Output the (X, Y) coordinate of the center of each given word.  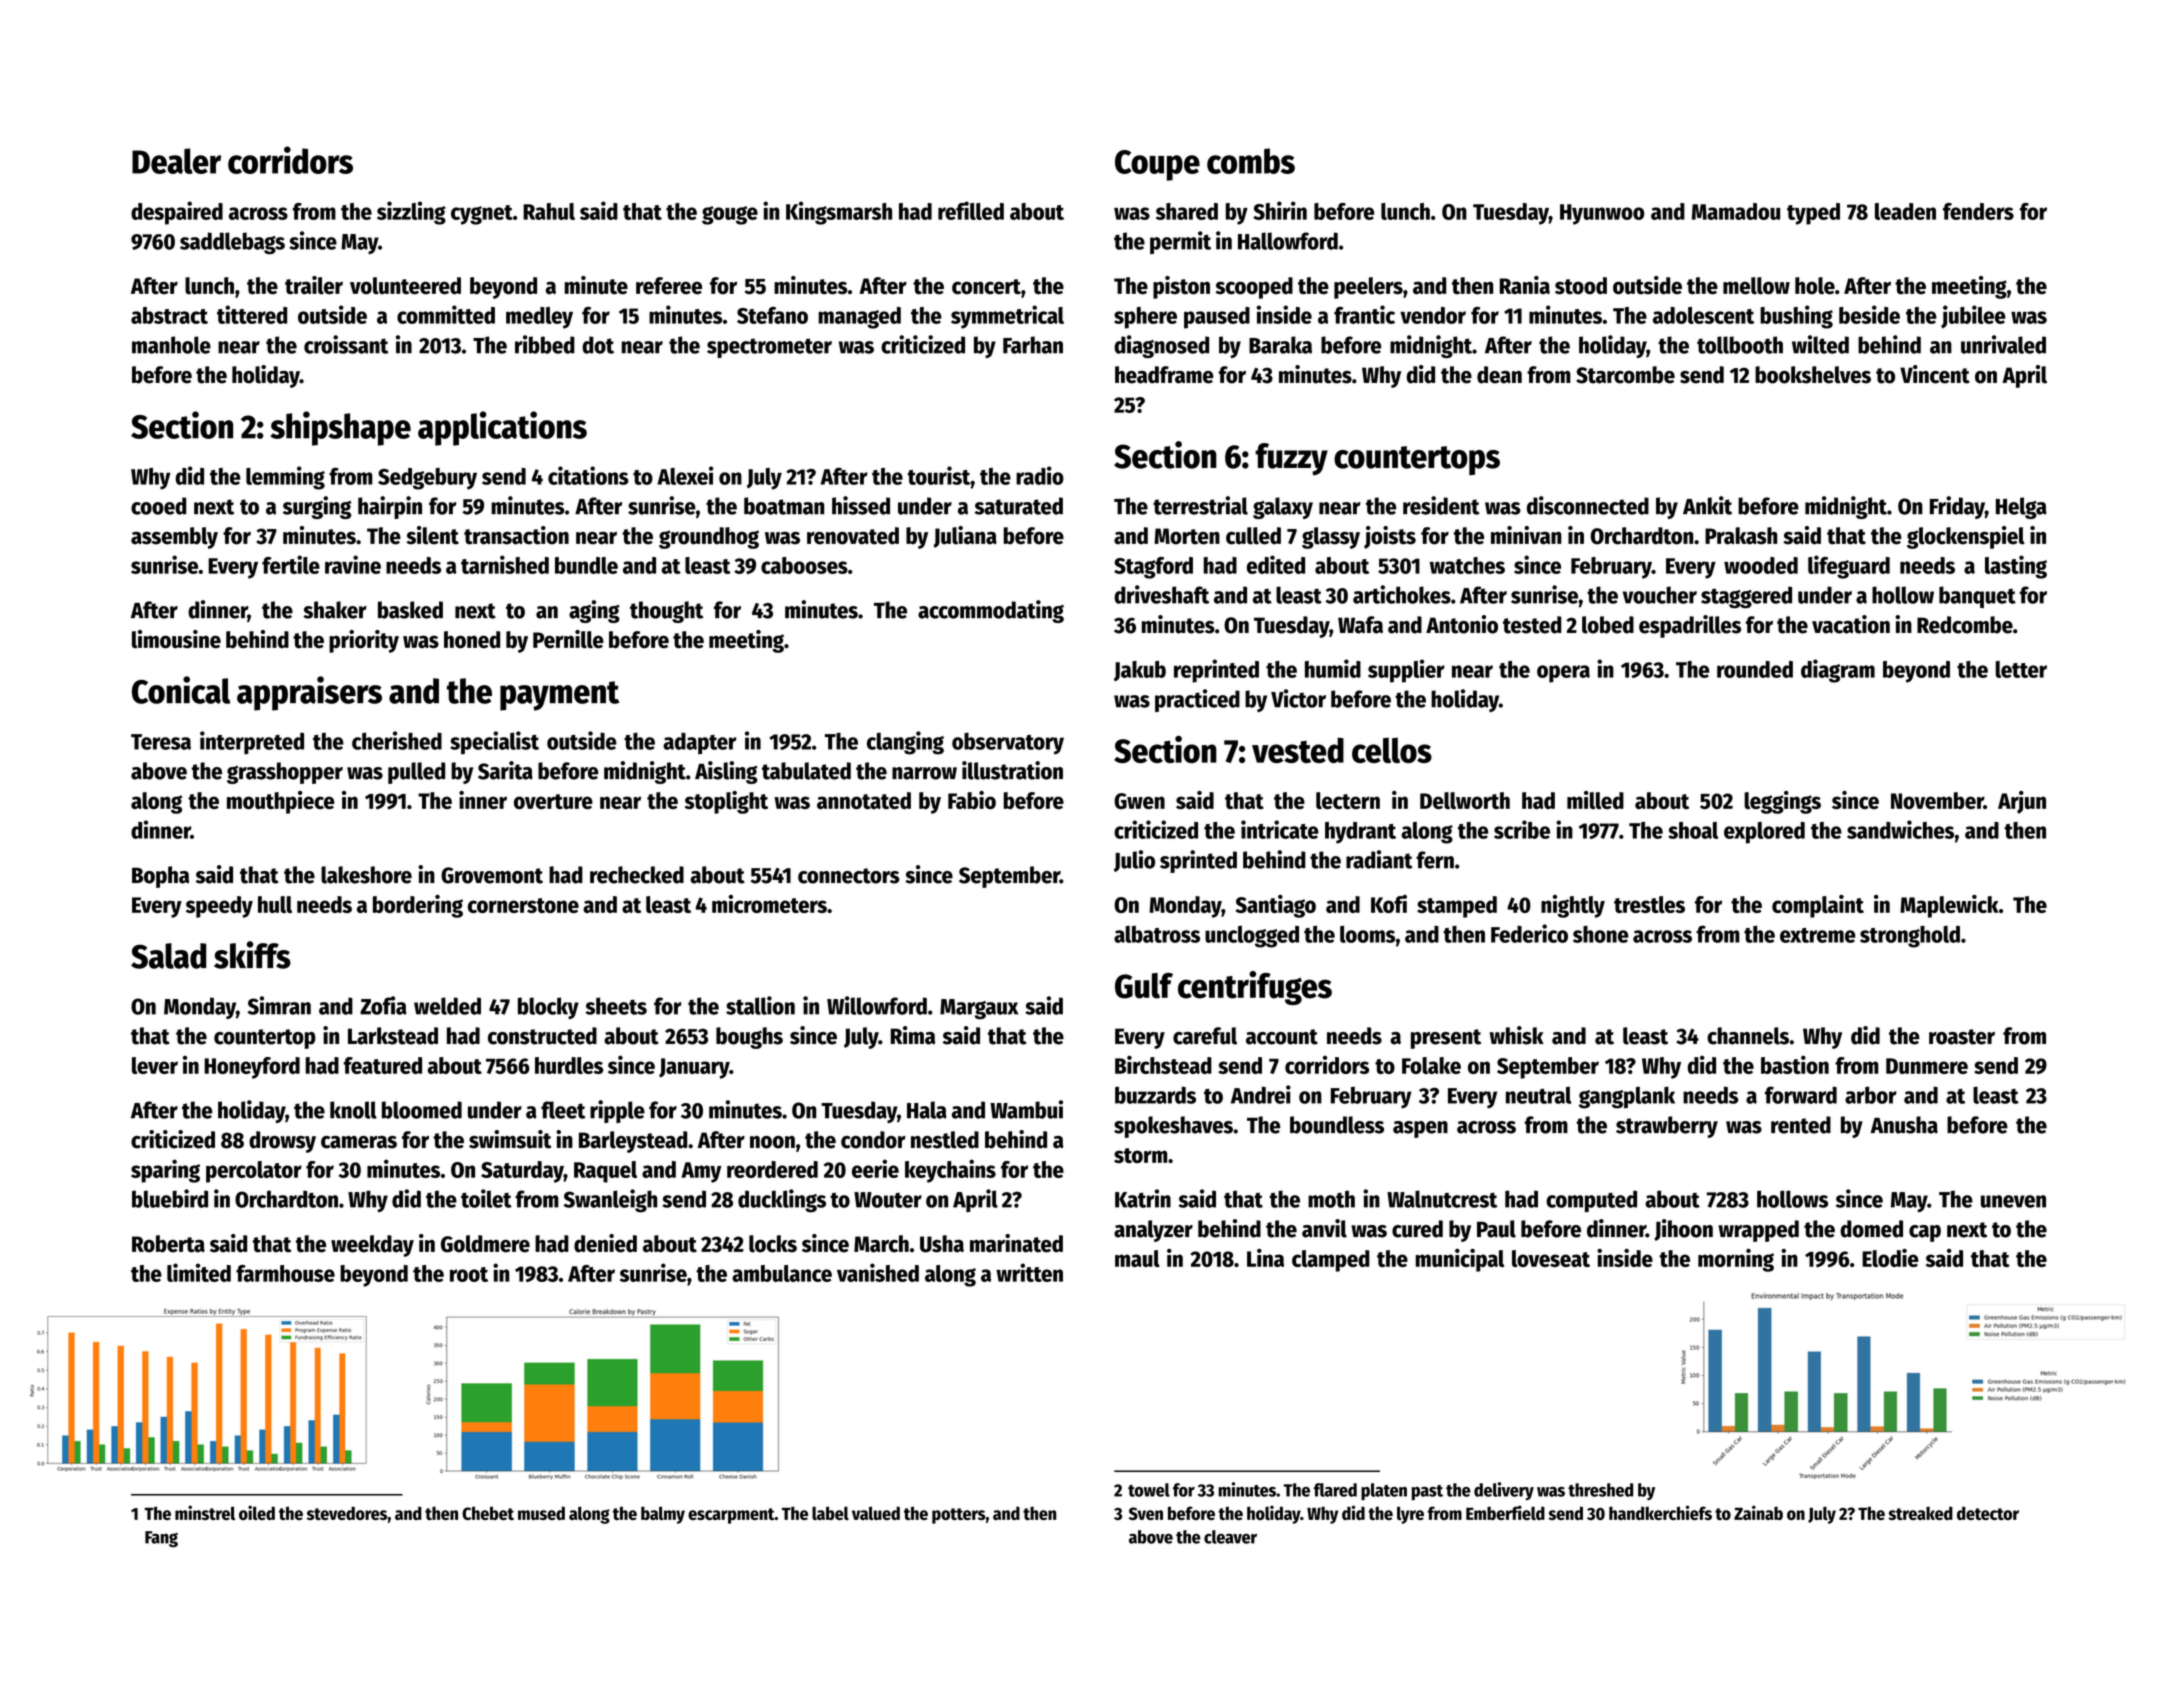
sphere (1145, 318)
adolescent (1703, 315)
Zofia (383, 1005)
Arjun (2022, 802)
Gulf (1144, 986)
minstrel (205, 1512)
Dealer (176, 161)
